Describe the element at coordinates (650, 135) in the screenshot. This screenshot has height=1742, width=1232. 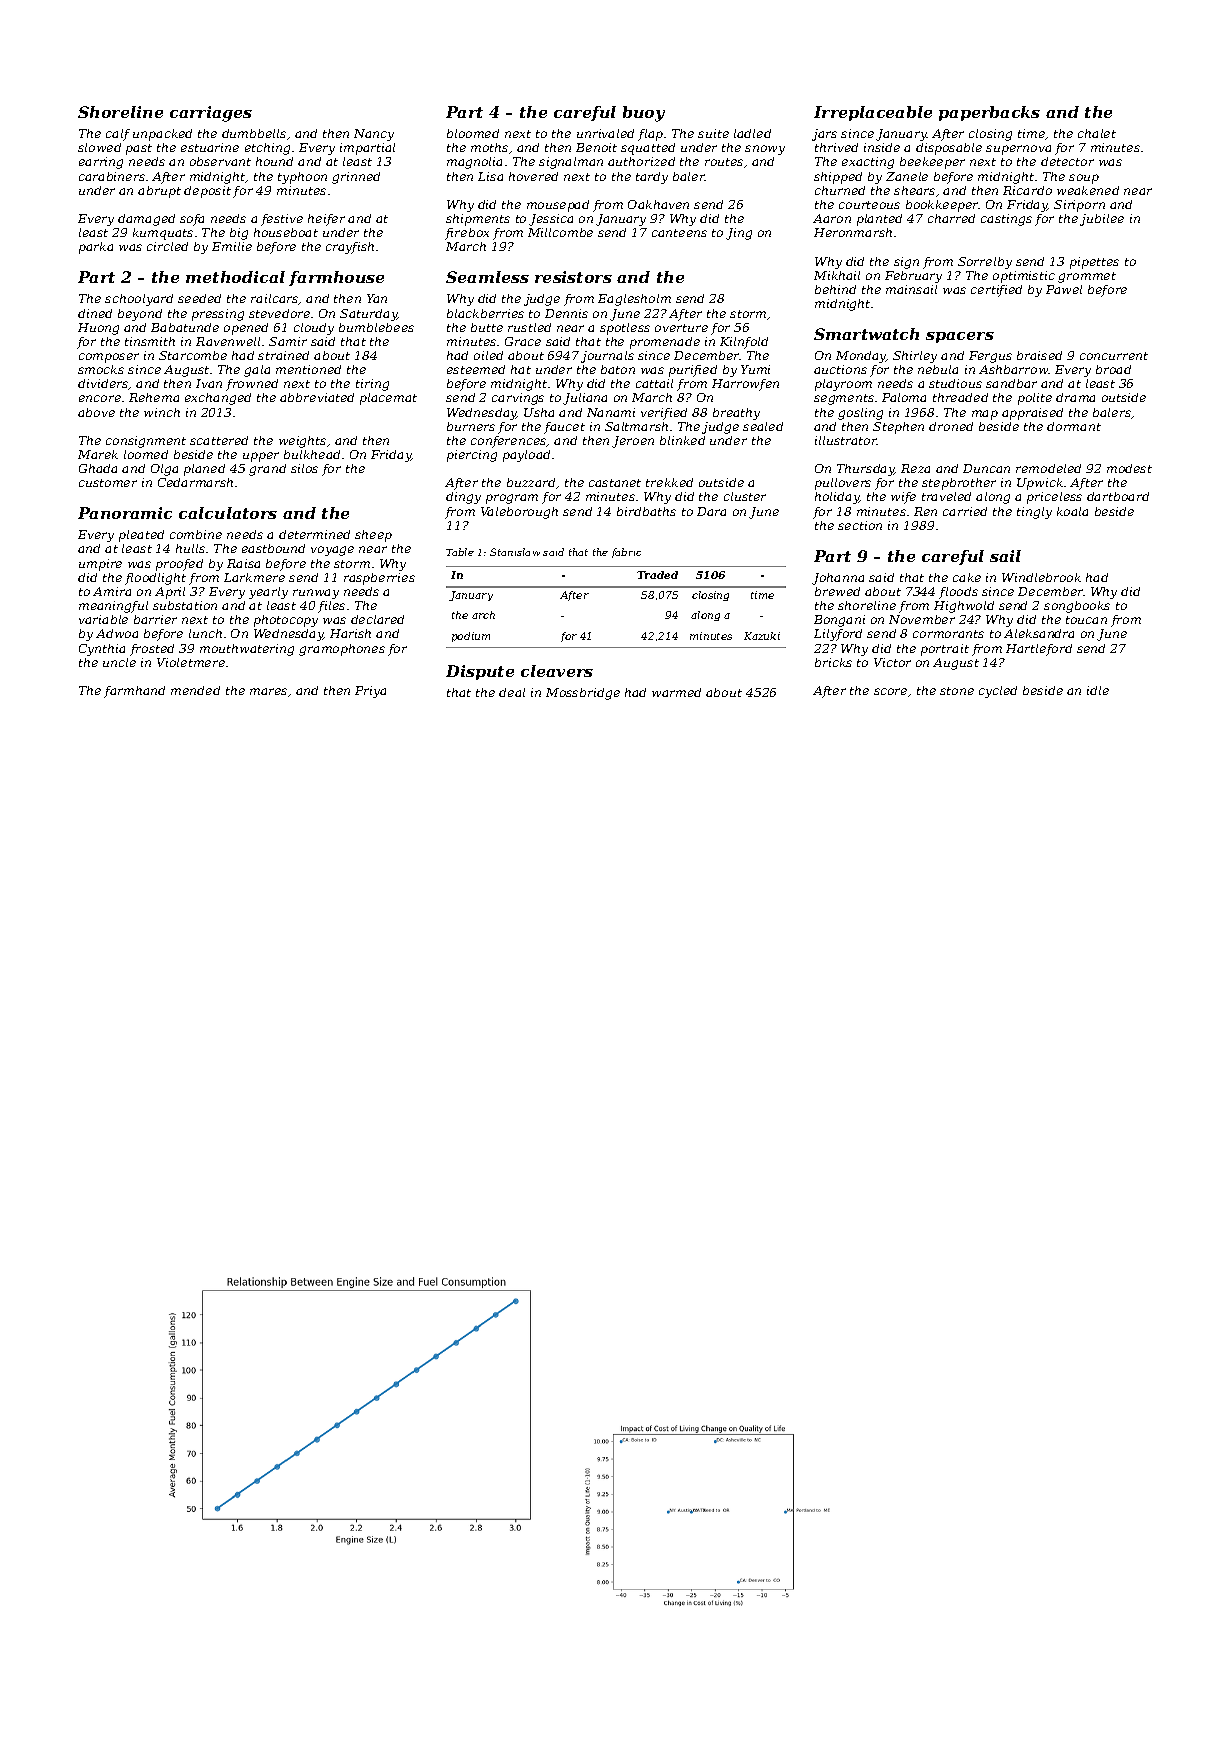
I see `flap` at that location.
